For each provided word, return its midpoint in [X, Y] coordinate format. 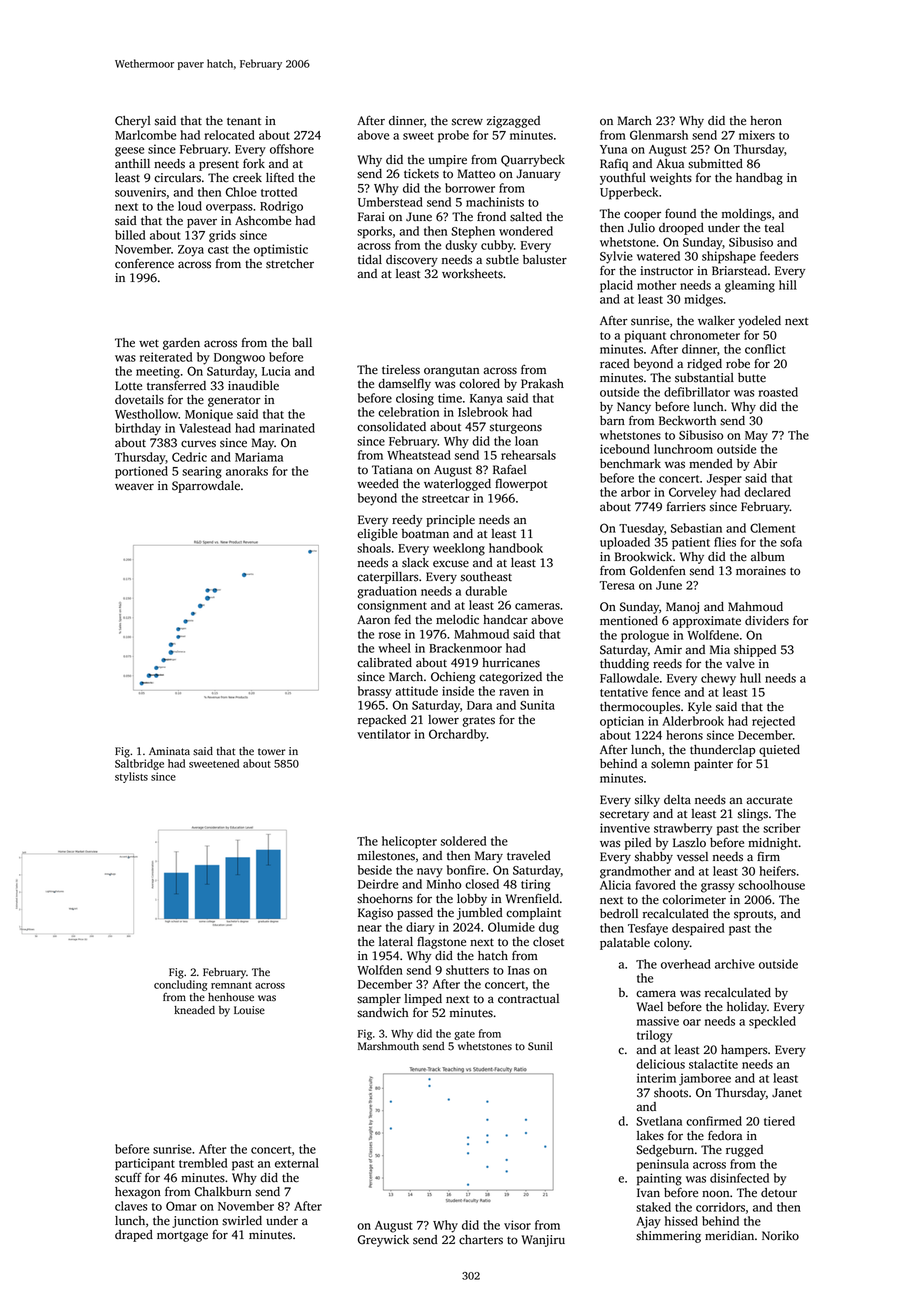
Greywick [383, 1241]
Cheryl [133, 122]
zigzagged [513, 122]
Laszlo [689, 843]
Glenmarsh [659, 135]
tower [271, 752]
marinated [287, 428]
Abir [765, 463]
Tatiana [392, 470]
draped [134, 1236]
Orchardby [458, 735]
